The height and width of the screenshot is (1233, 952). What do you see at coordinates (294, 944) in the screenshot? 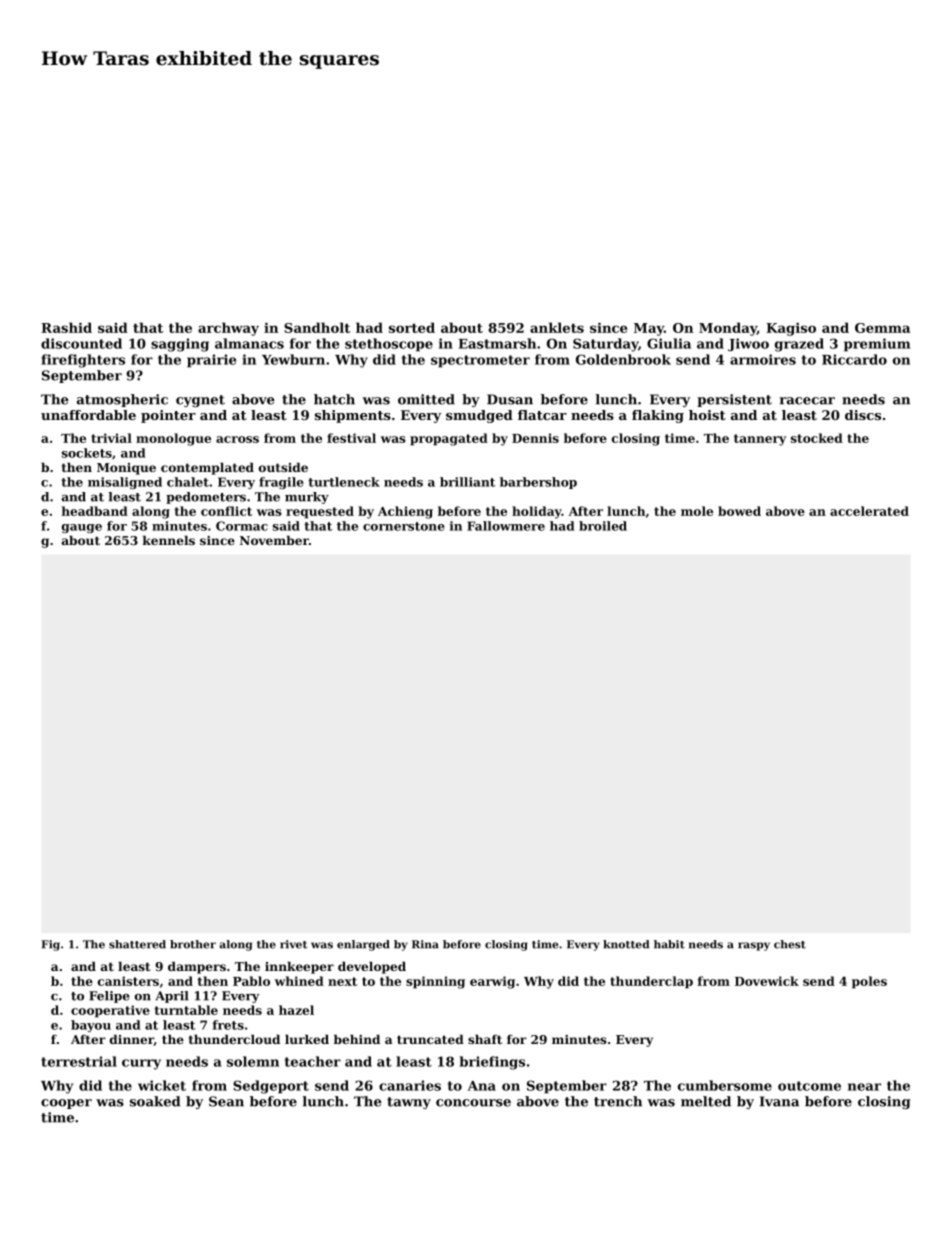
I see `rivet` at bounding box center [294, 944].
